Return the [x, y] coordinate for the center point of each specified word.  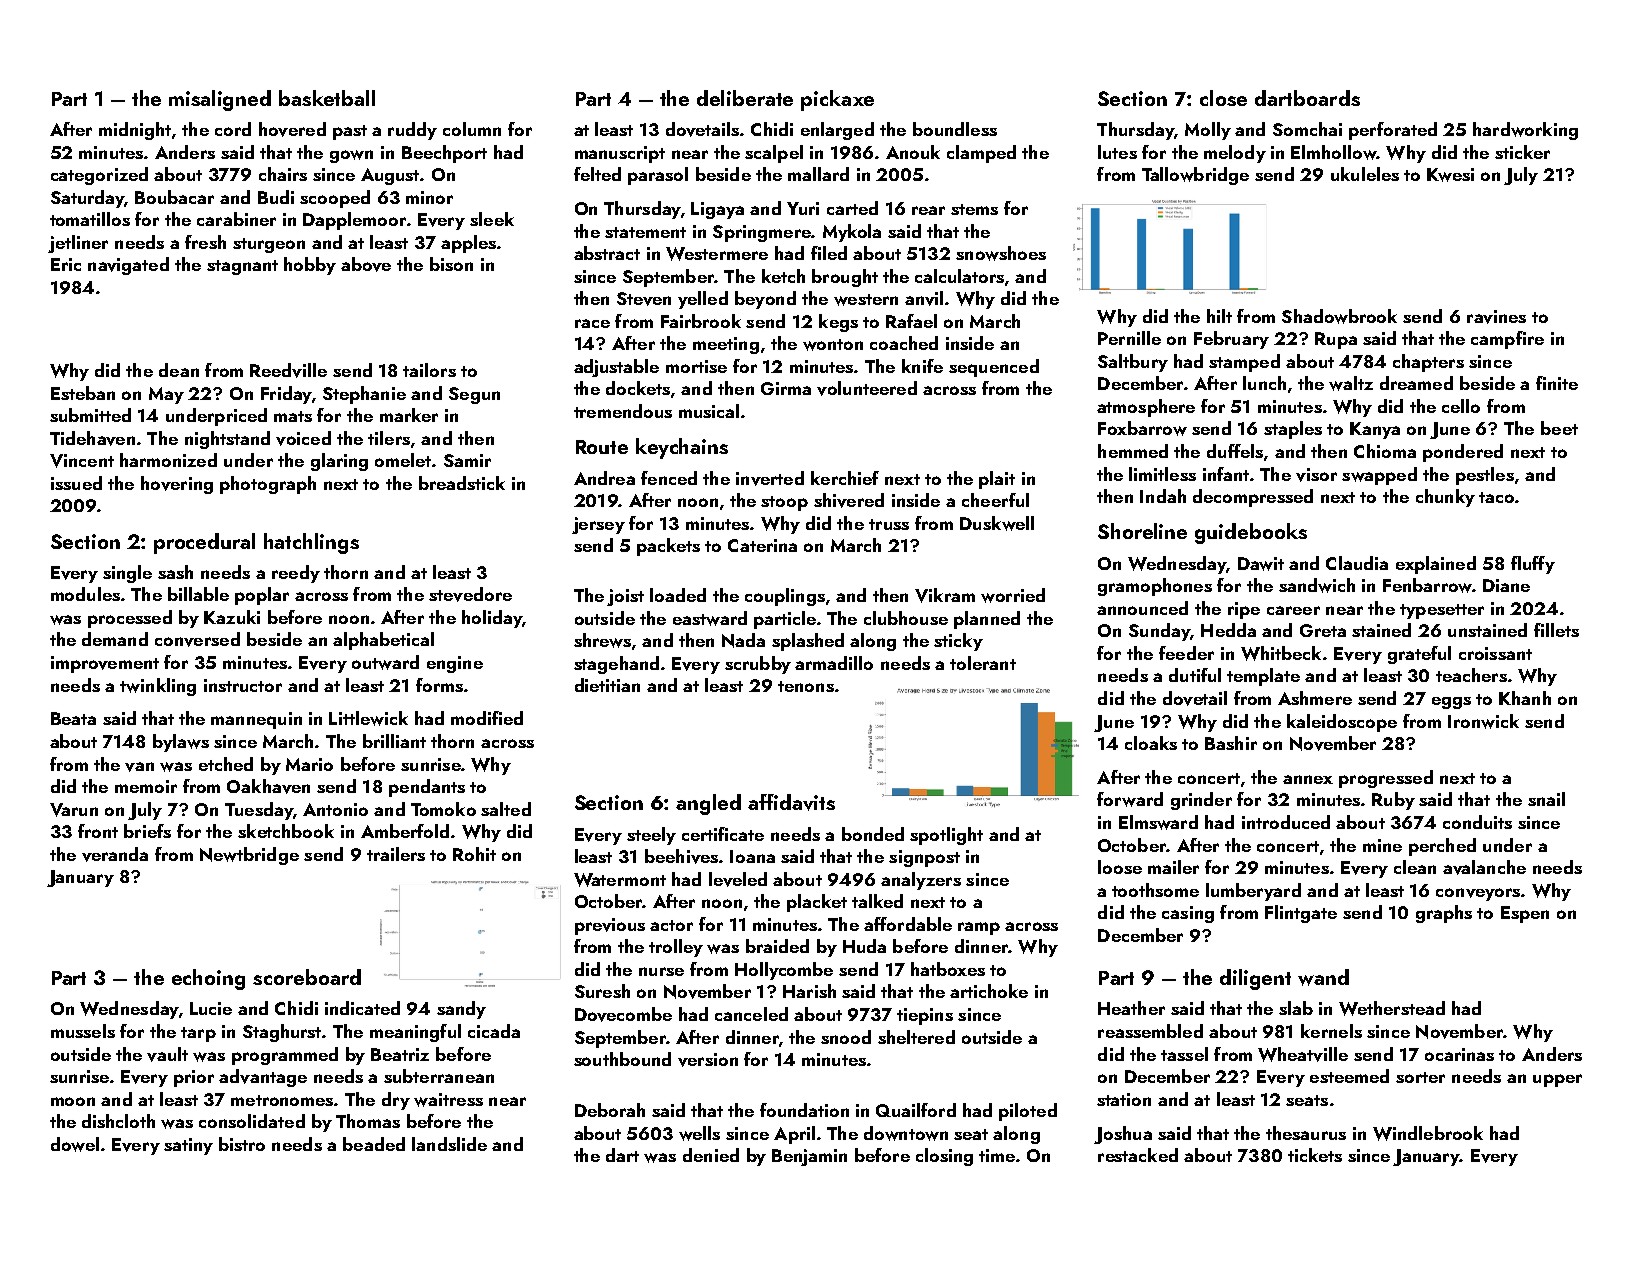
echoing [208, 979]
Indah [1163, 496]
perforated [1393, 131]
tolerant [983, 663]
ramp [979, 928]
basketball [327, 98]
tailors [429, 370]
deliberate [745, 98]
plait [997, 480]
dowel [75, 1144]
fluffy [1533, 565]
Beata [73, 718]
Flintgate [1301, 914]
